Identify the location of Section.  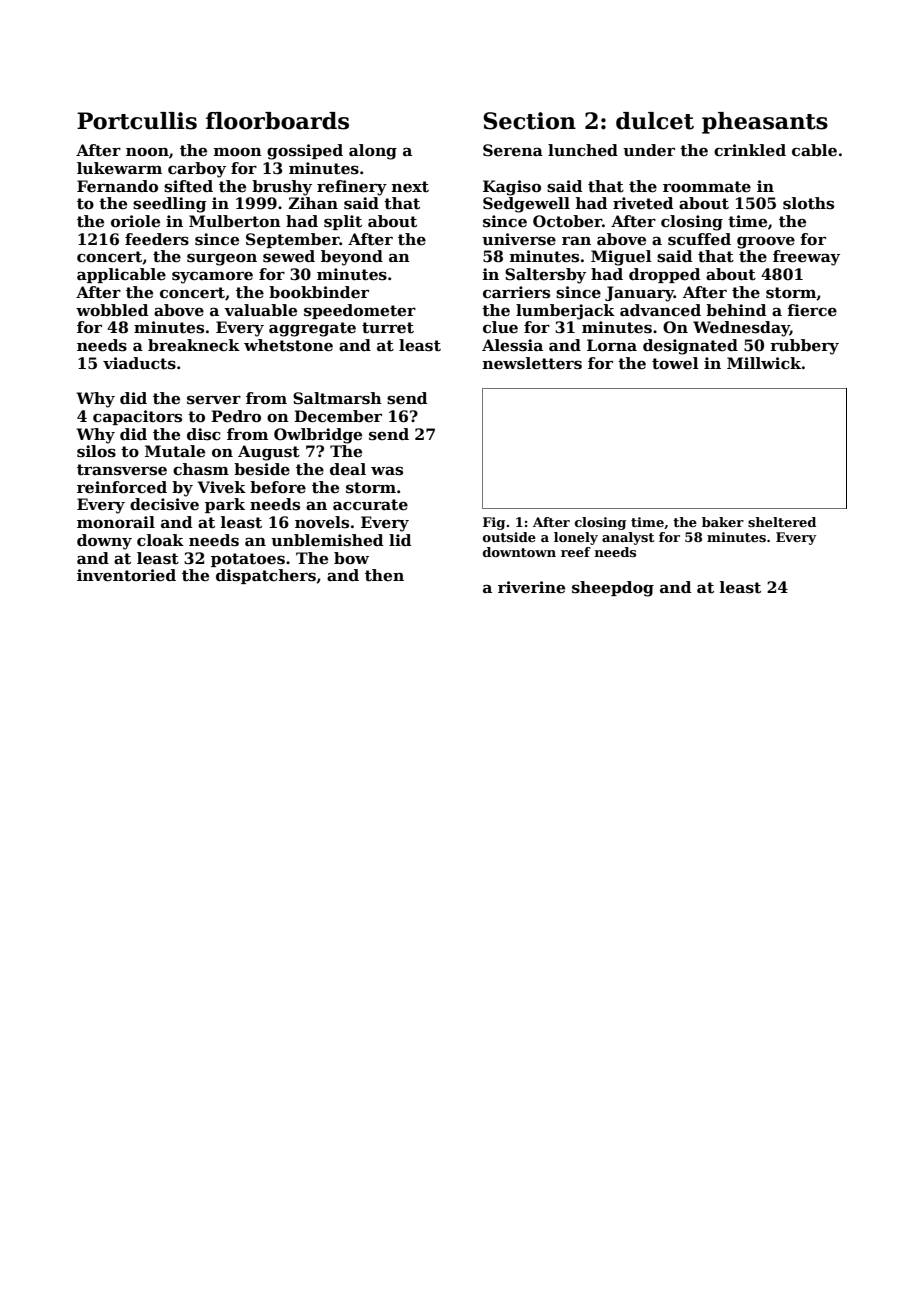
(529, 121).
